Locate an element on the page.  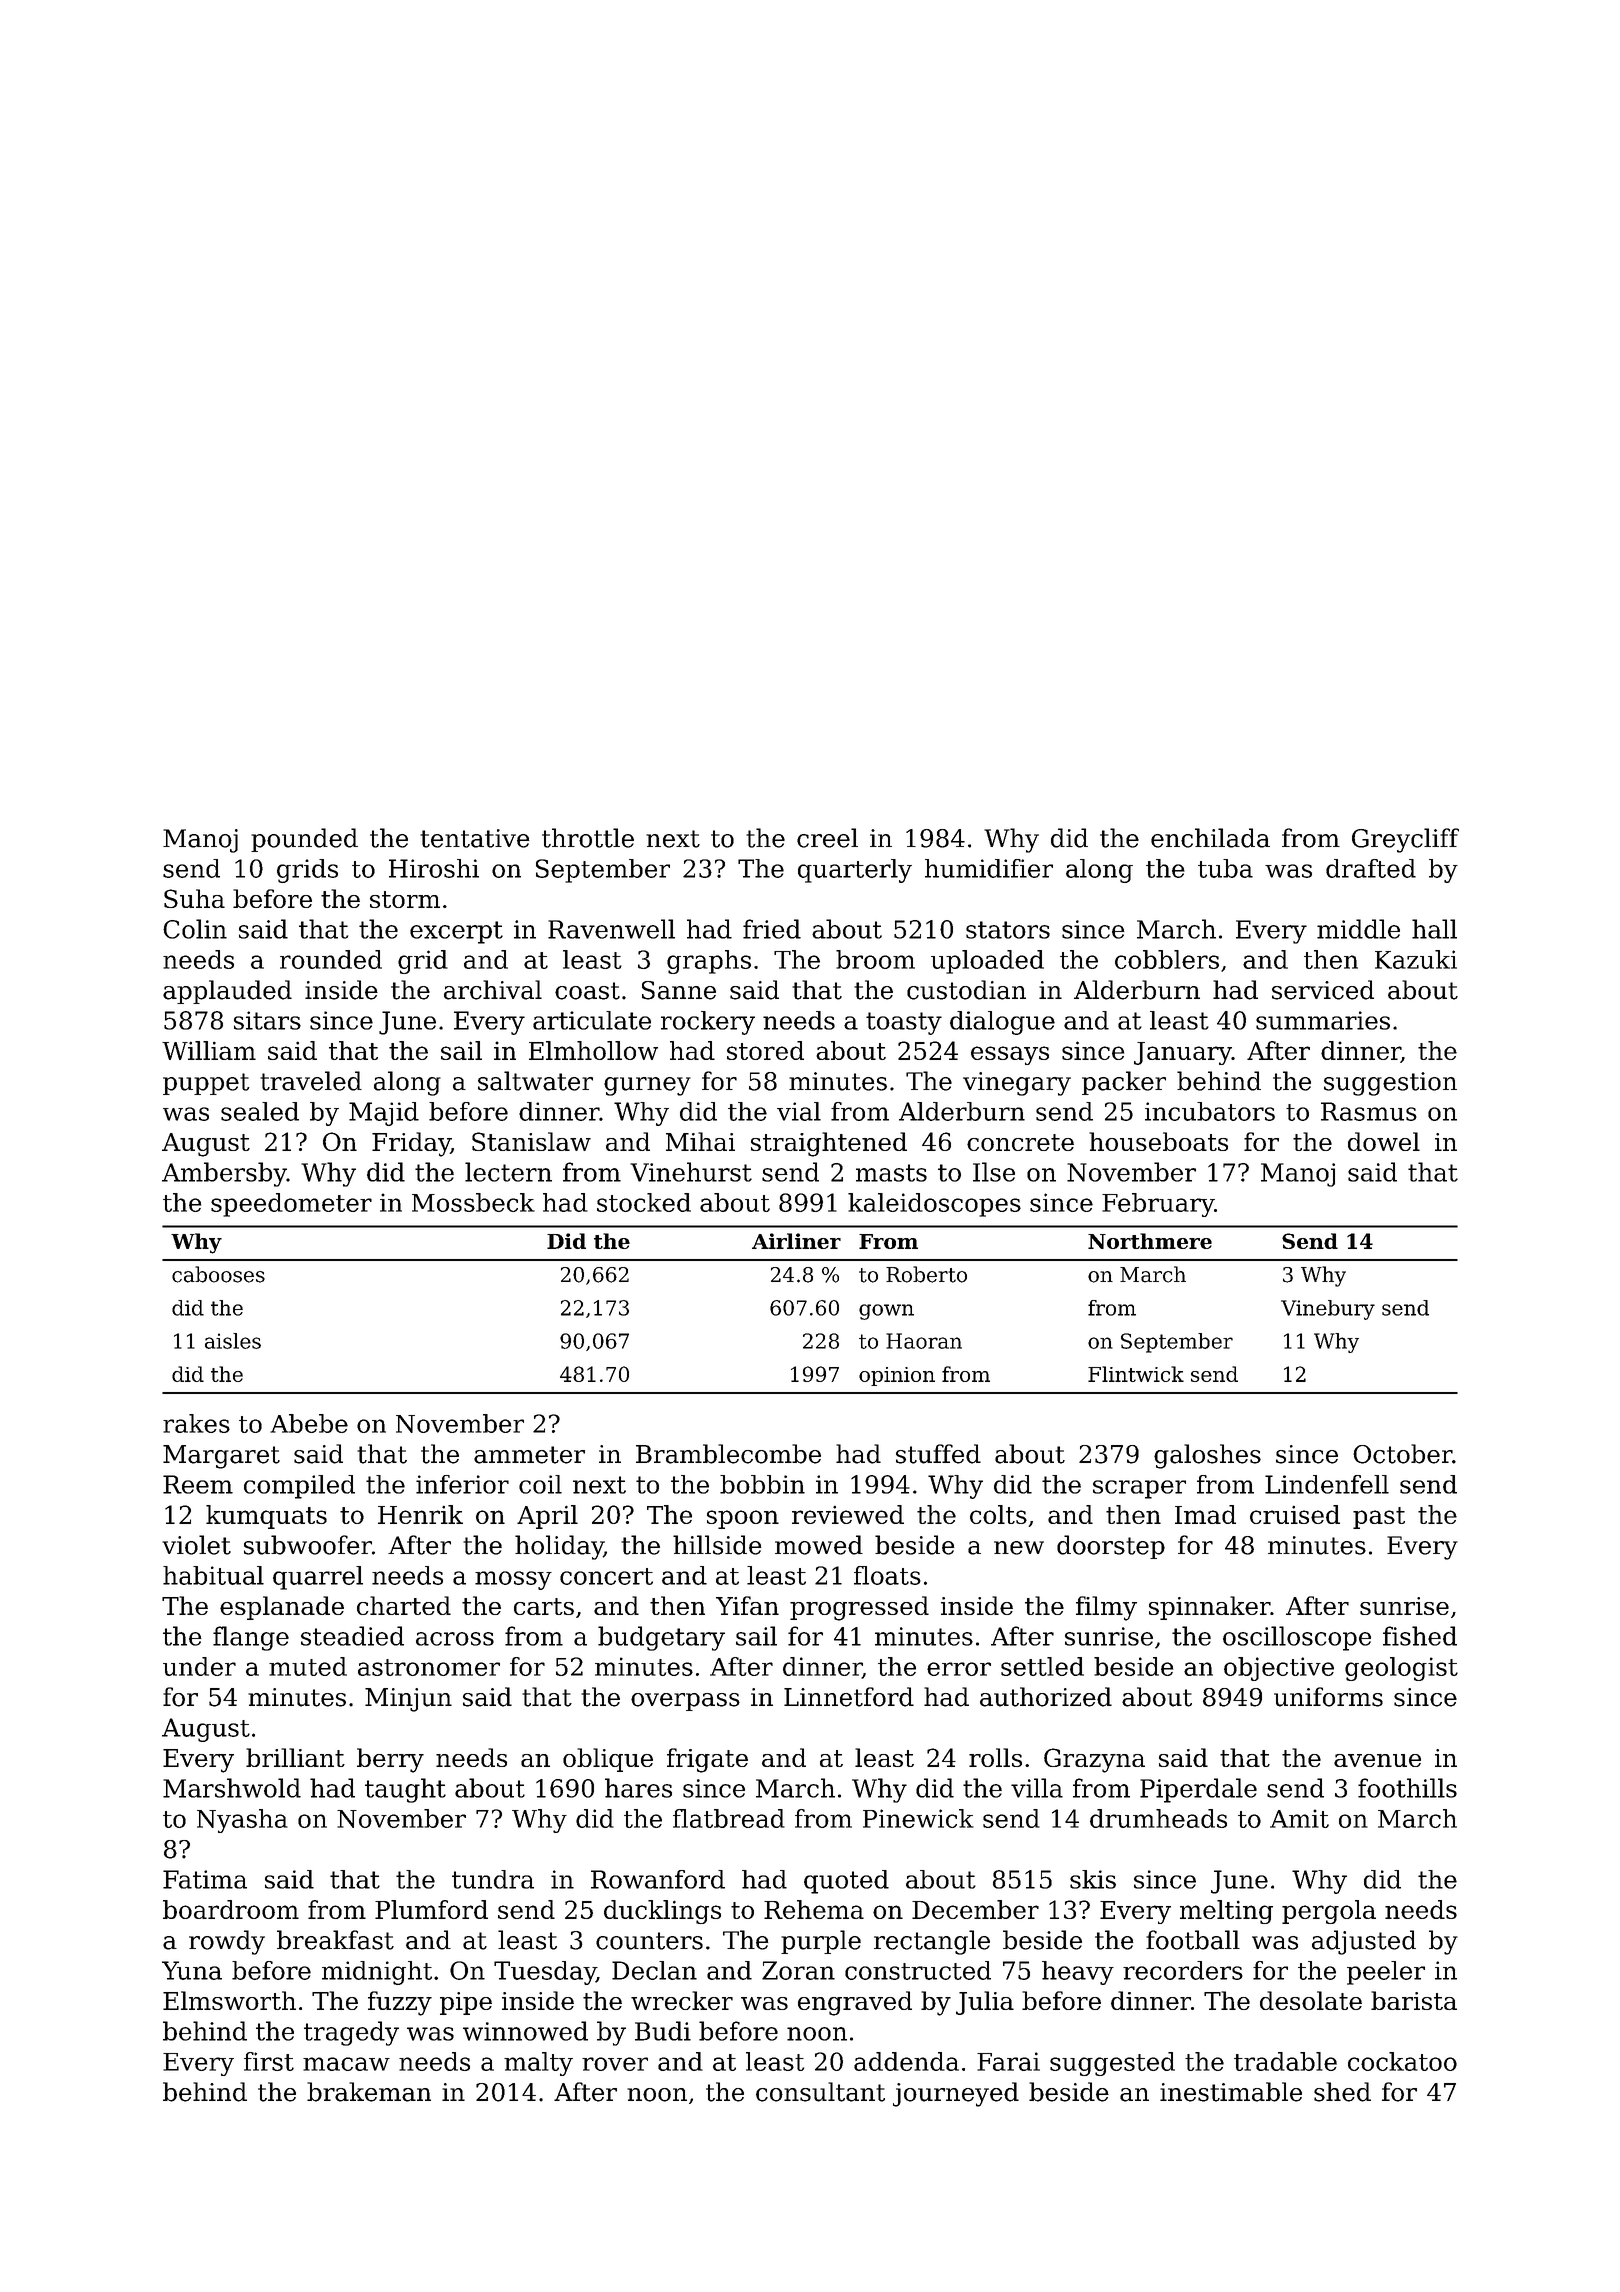
Suha is located at coordinates (194, 898).
